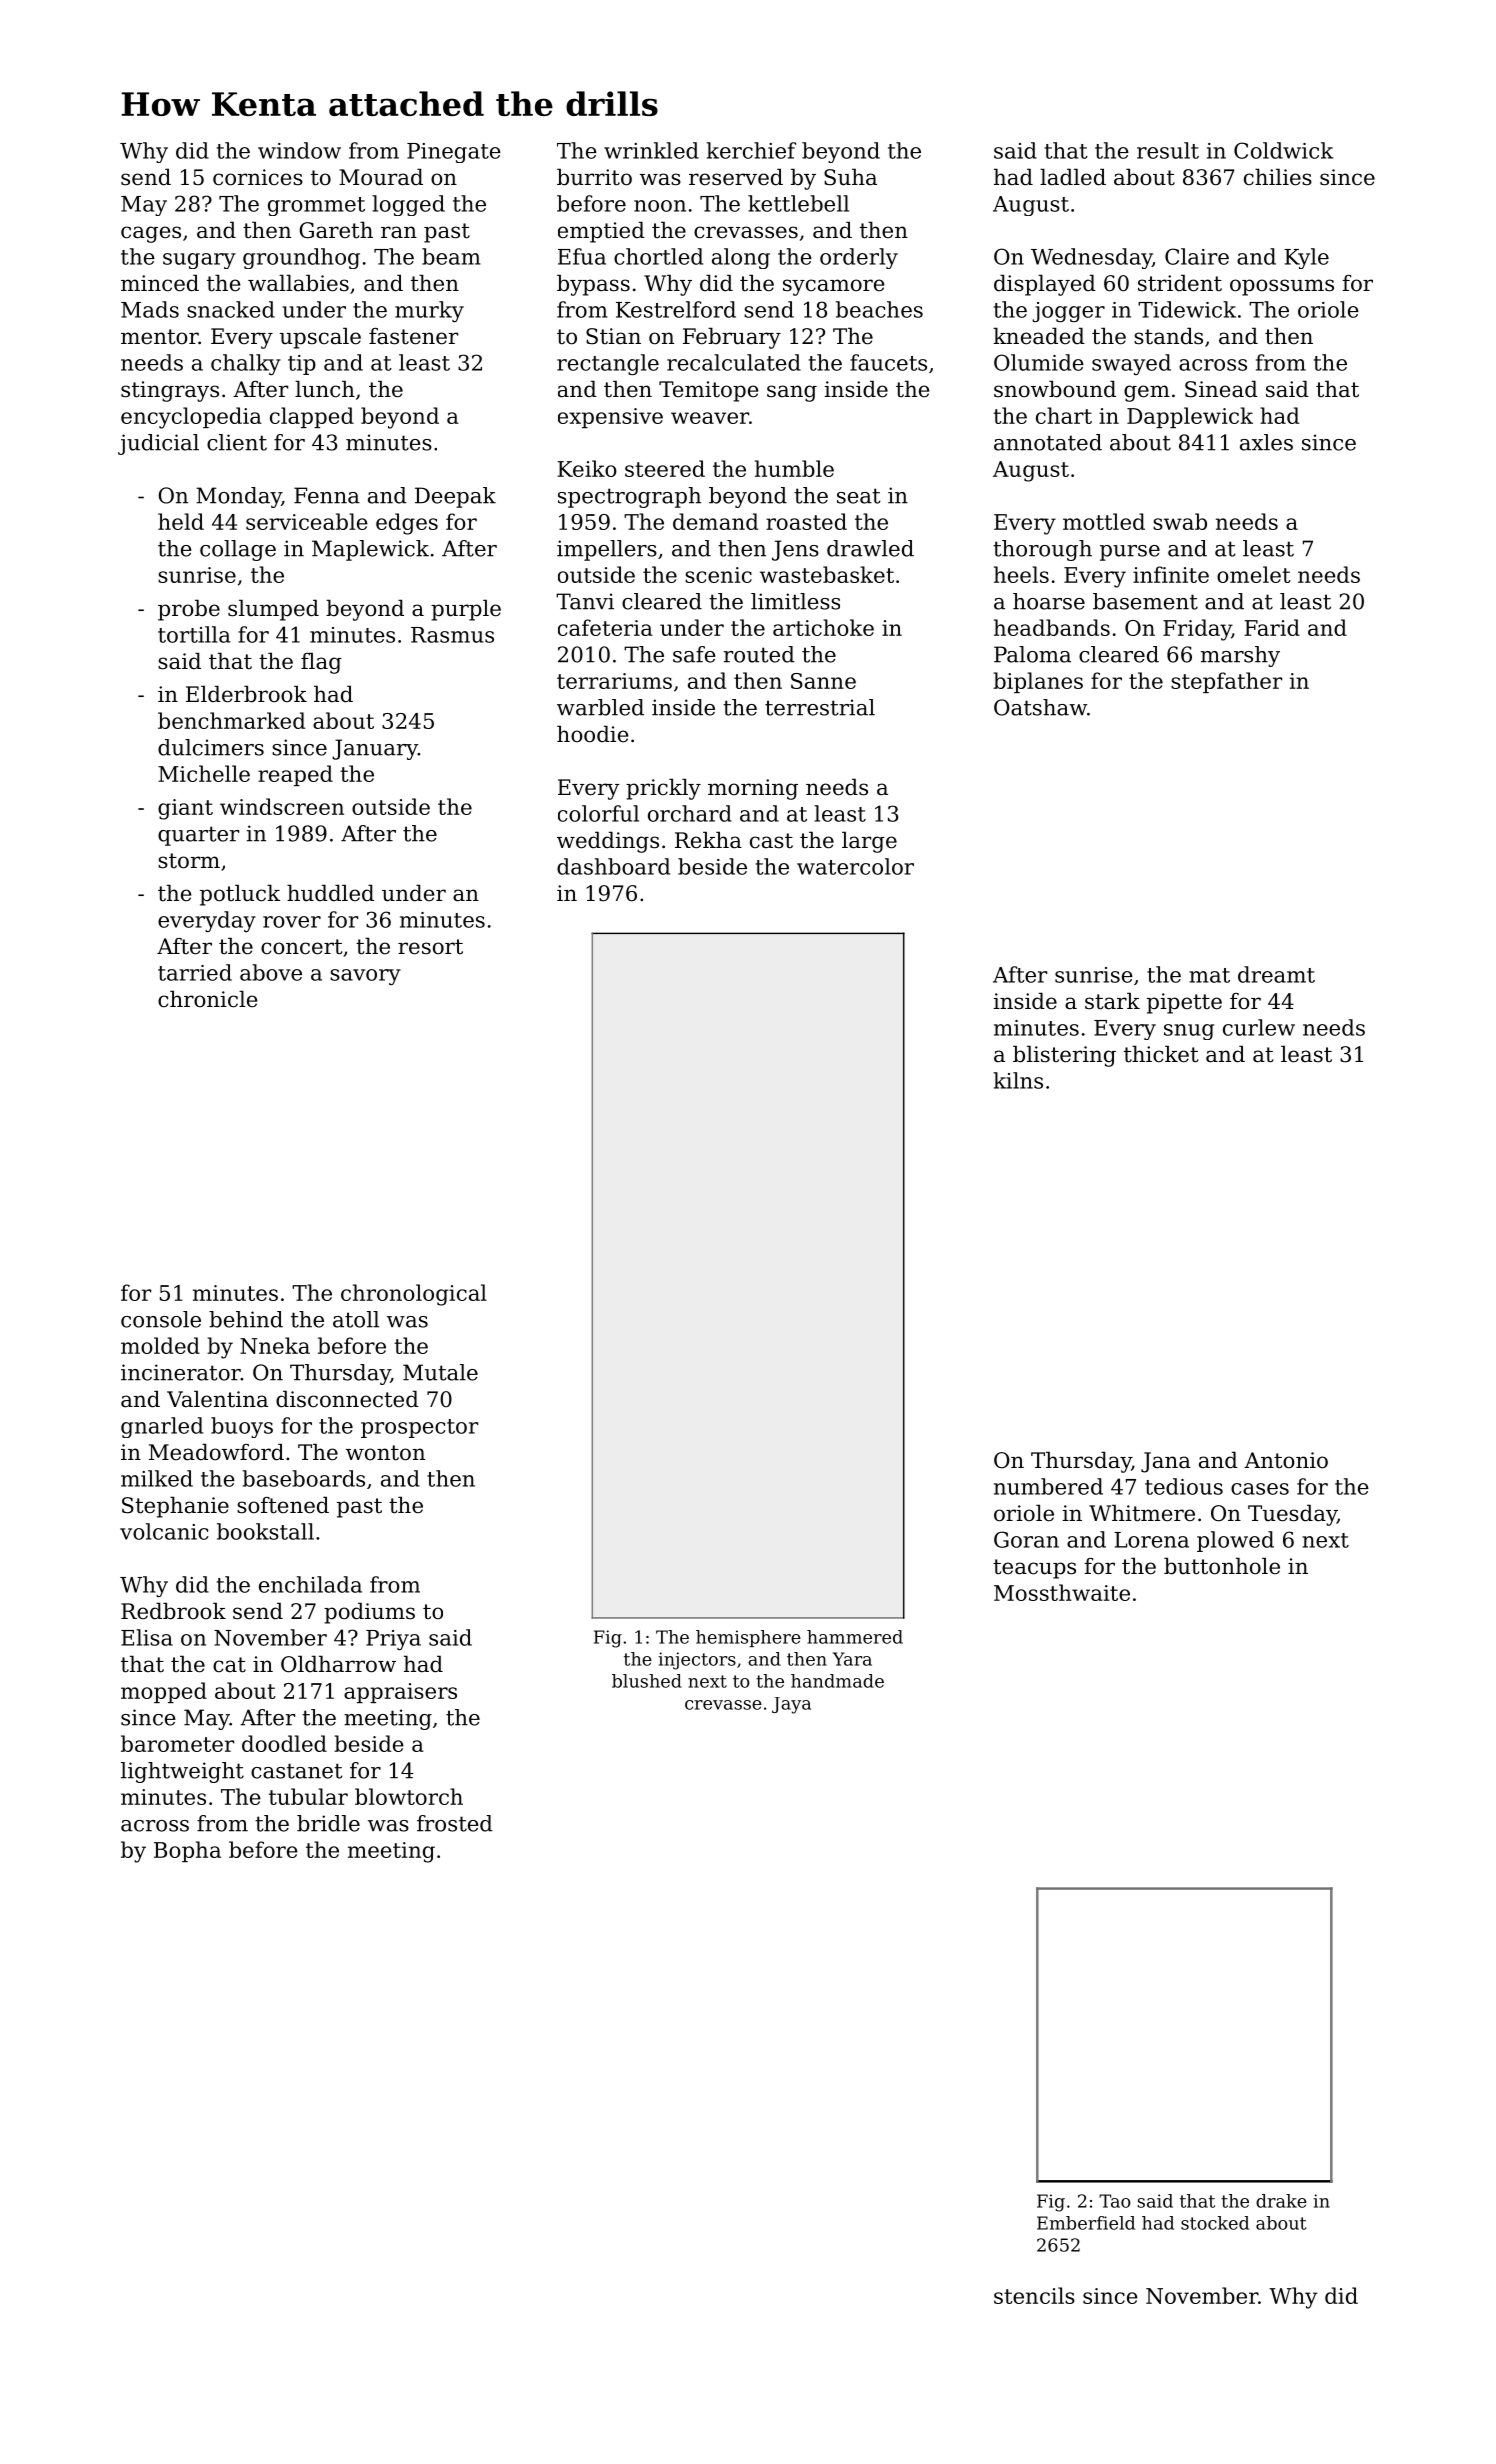 This screenshot has width=1496, height=2464. I want to click on frosted, so click(455, 1823).
